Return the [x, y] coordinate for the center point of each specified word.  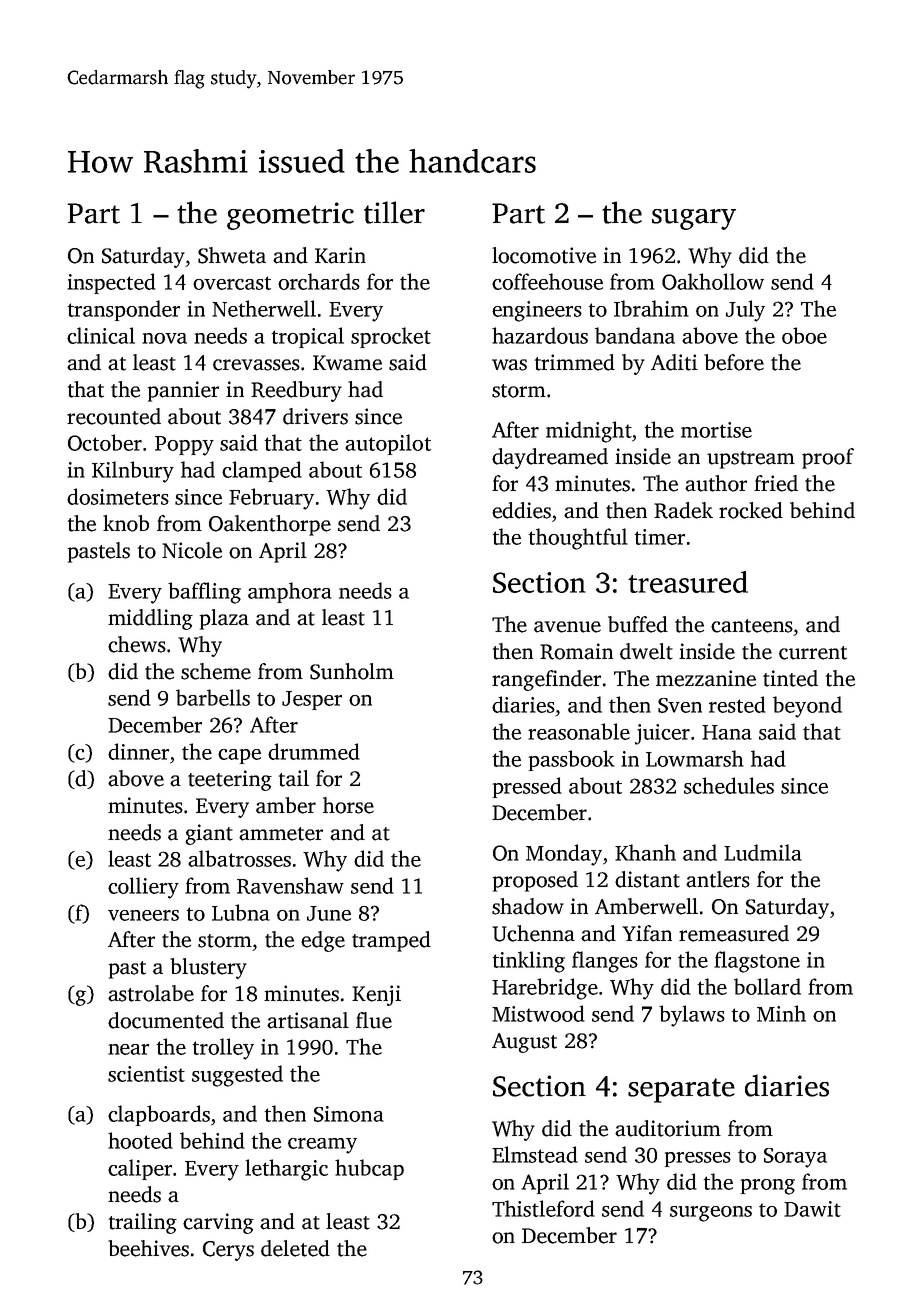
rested [737, 704]
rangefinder [546, 680]
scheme [216, 671]
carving [218, 1223]
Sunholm [352, 671]
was [509, 365]
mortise [716, 430]
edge [323, 941]
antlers [718, 879]
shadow [528, 906]
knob [126, 523]
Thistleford [543, 1208]
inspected [111, 283]
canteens [752, 626]
